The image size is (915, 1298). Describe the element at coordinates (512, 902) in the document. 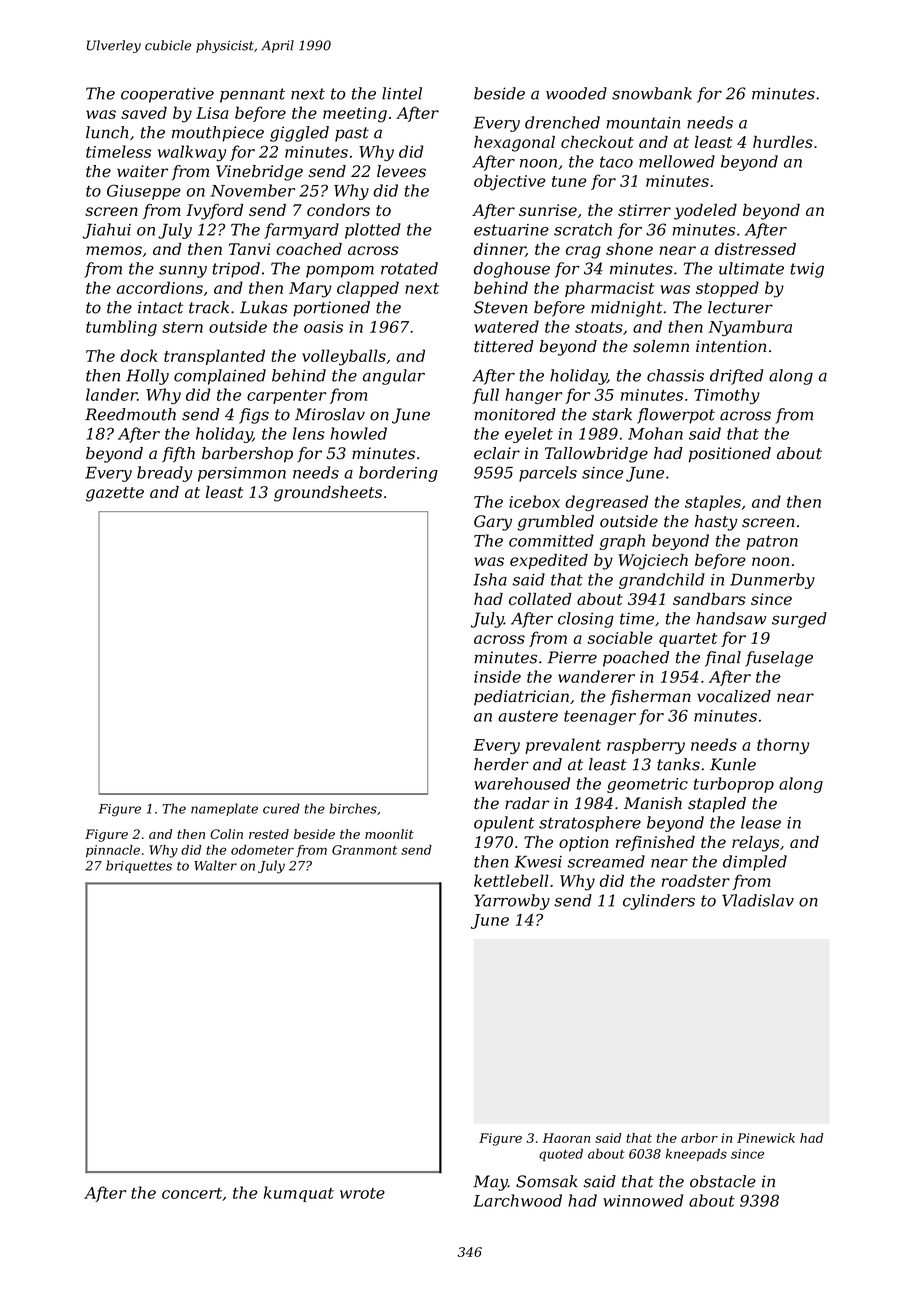

I see `Yarrowby` at that location.
